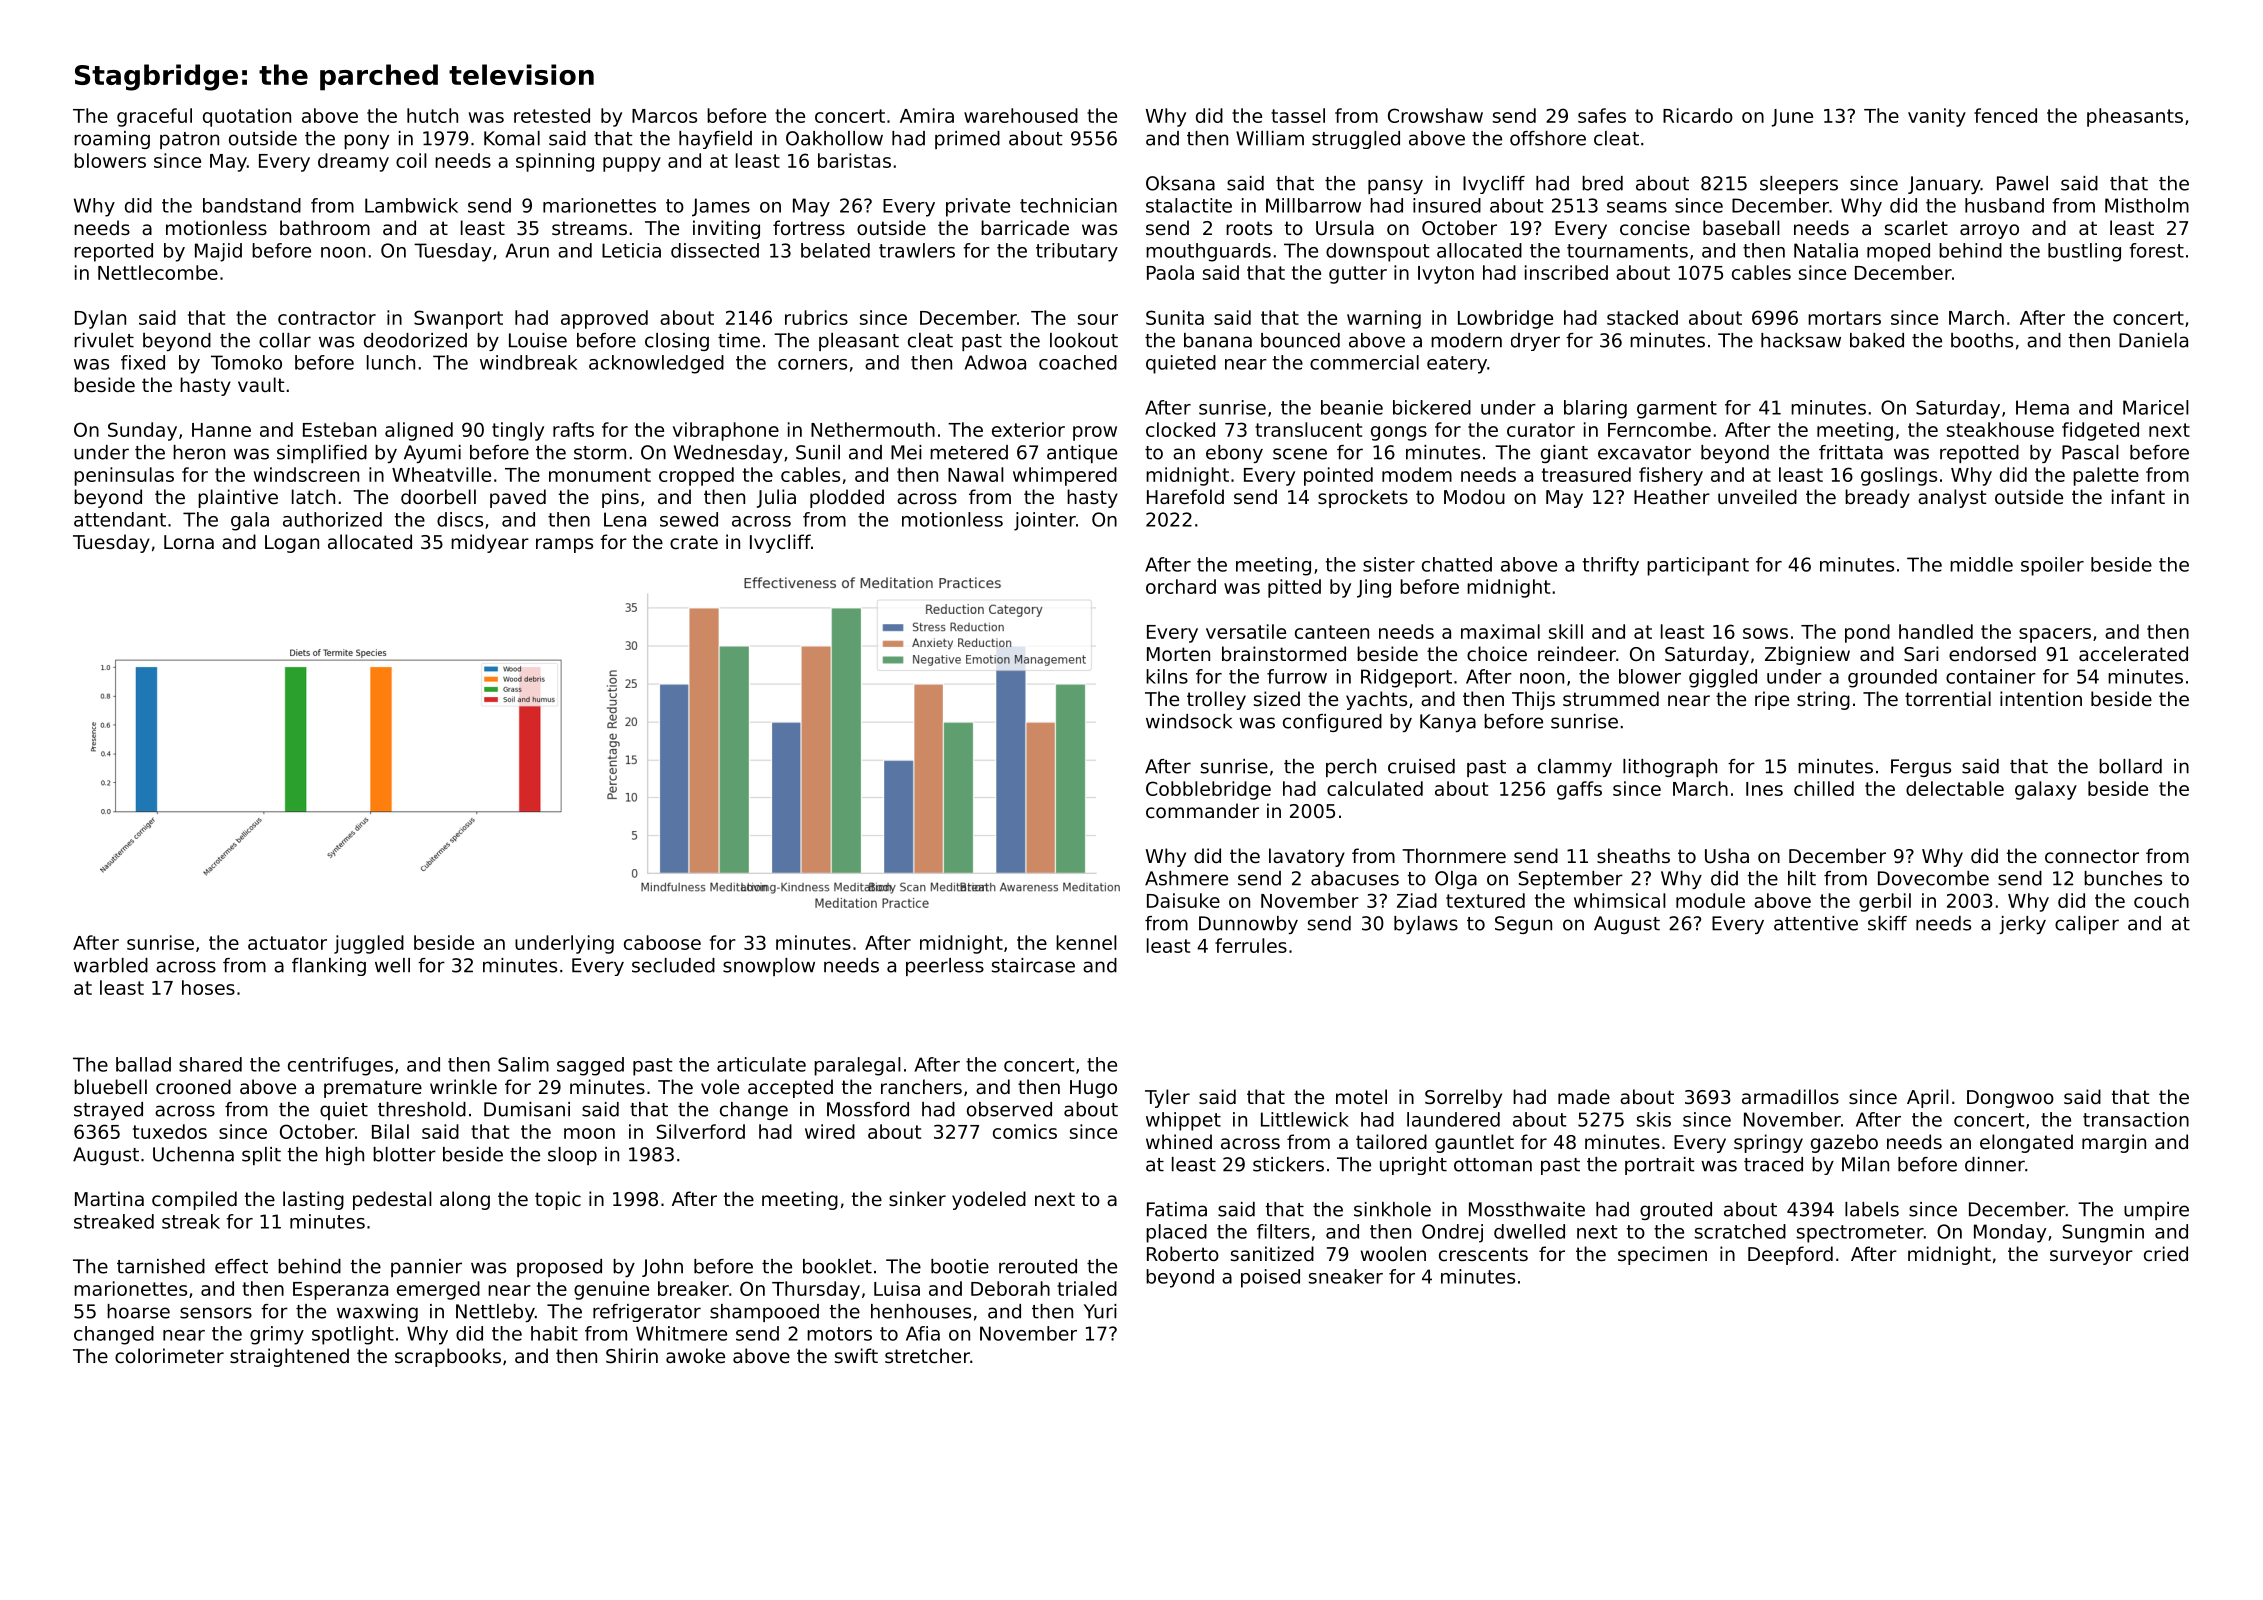 The image size is (2263, 1600). Describe the element at coordinates (1208, 790) in the document. I see `Cobblebridge` at that location.
